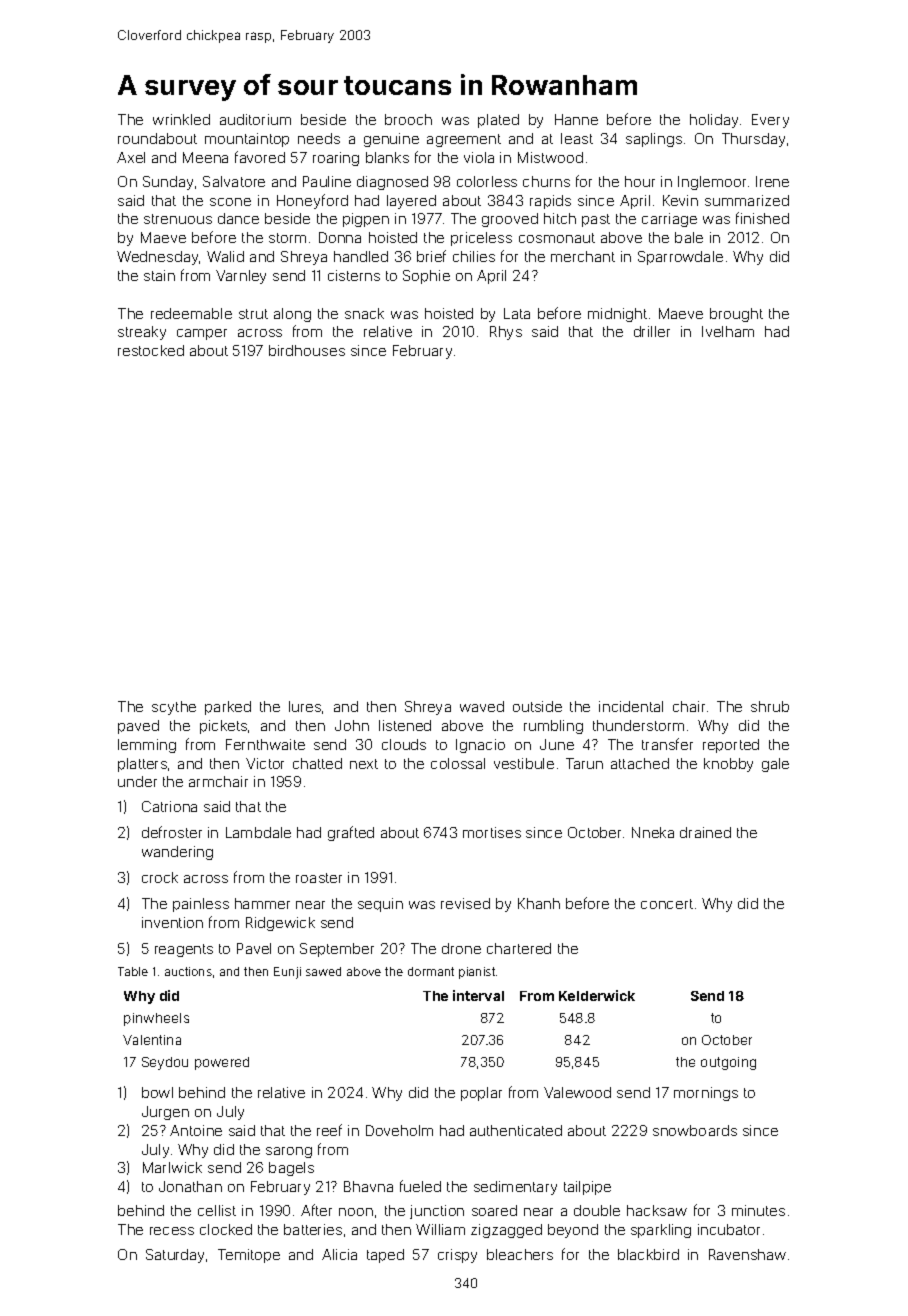  Describe the element at coordinates (174, 708) in the page. I see `scythe` at that location.
